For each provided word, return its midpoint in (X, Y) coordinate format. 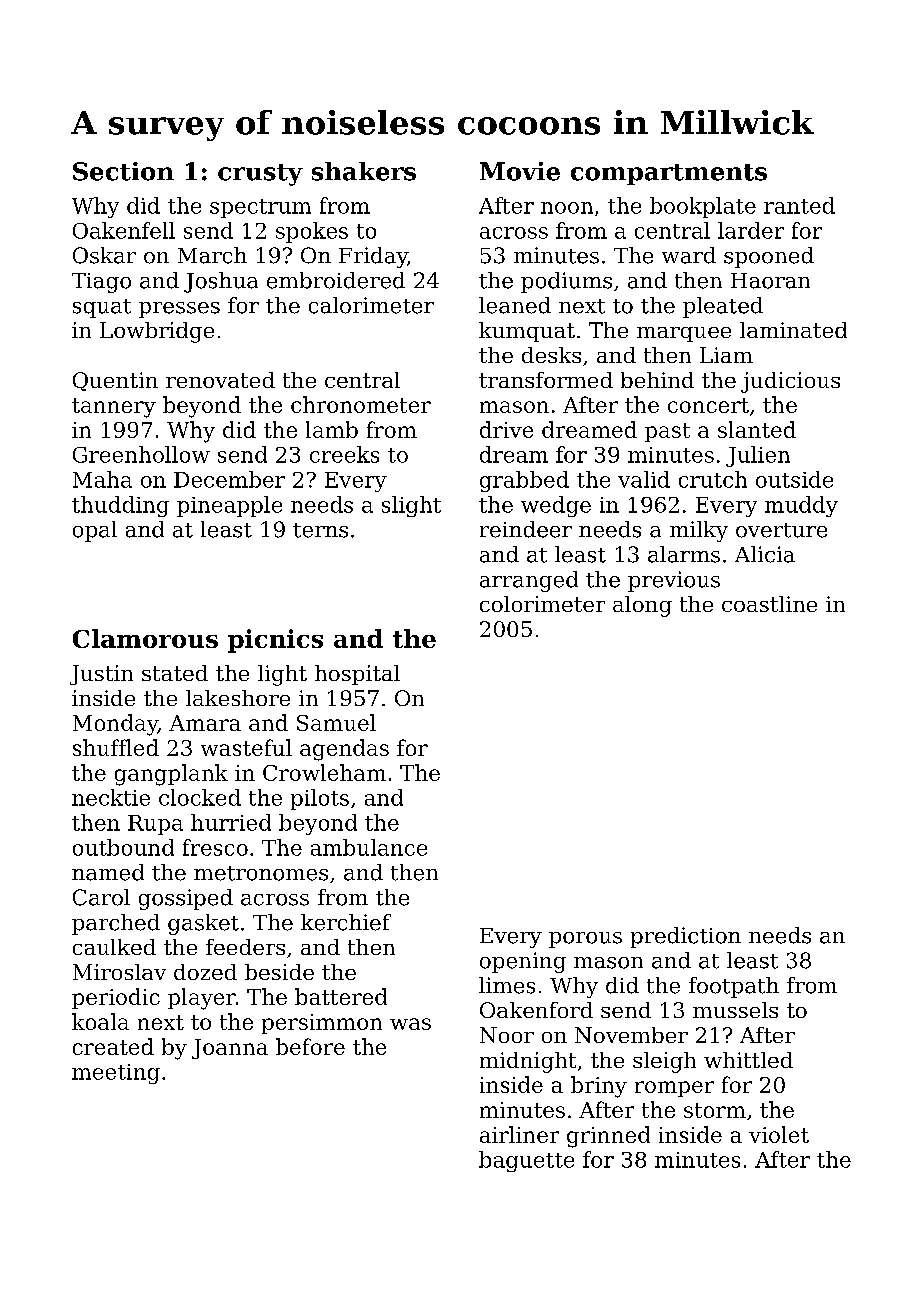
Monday (115, 725)
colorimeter (542, 604)
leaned (515, 305)
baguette (526, 1161)
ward (689, 255)
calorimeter (371, 305)
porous (585, 940)
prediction (686, 937)
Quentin (115, 381)
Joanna (230, 1049)
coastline (769, 604)
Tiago (101, 283)
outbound (123, 847)
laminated (793, 330)
